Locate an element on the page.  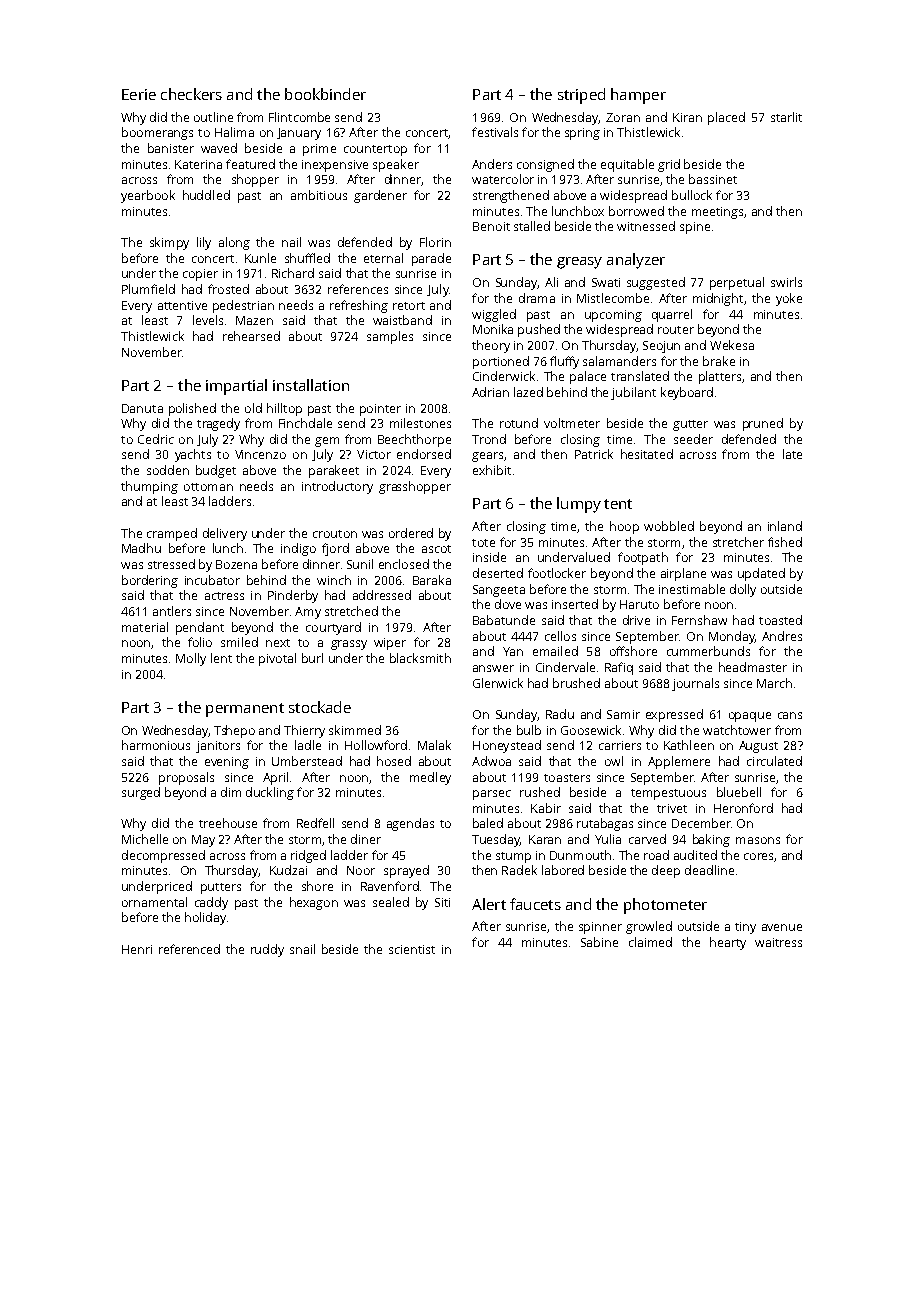
Victor is located at coordinates (374, 454).
